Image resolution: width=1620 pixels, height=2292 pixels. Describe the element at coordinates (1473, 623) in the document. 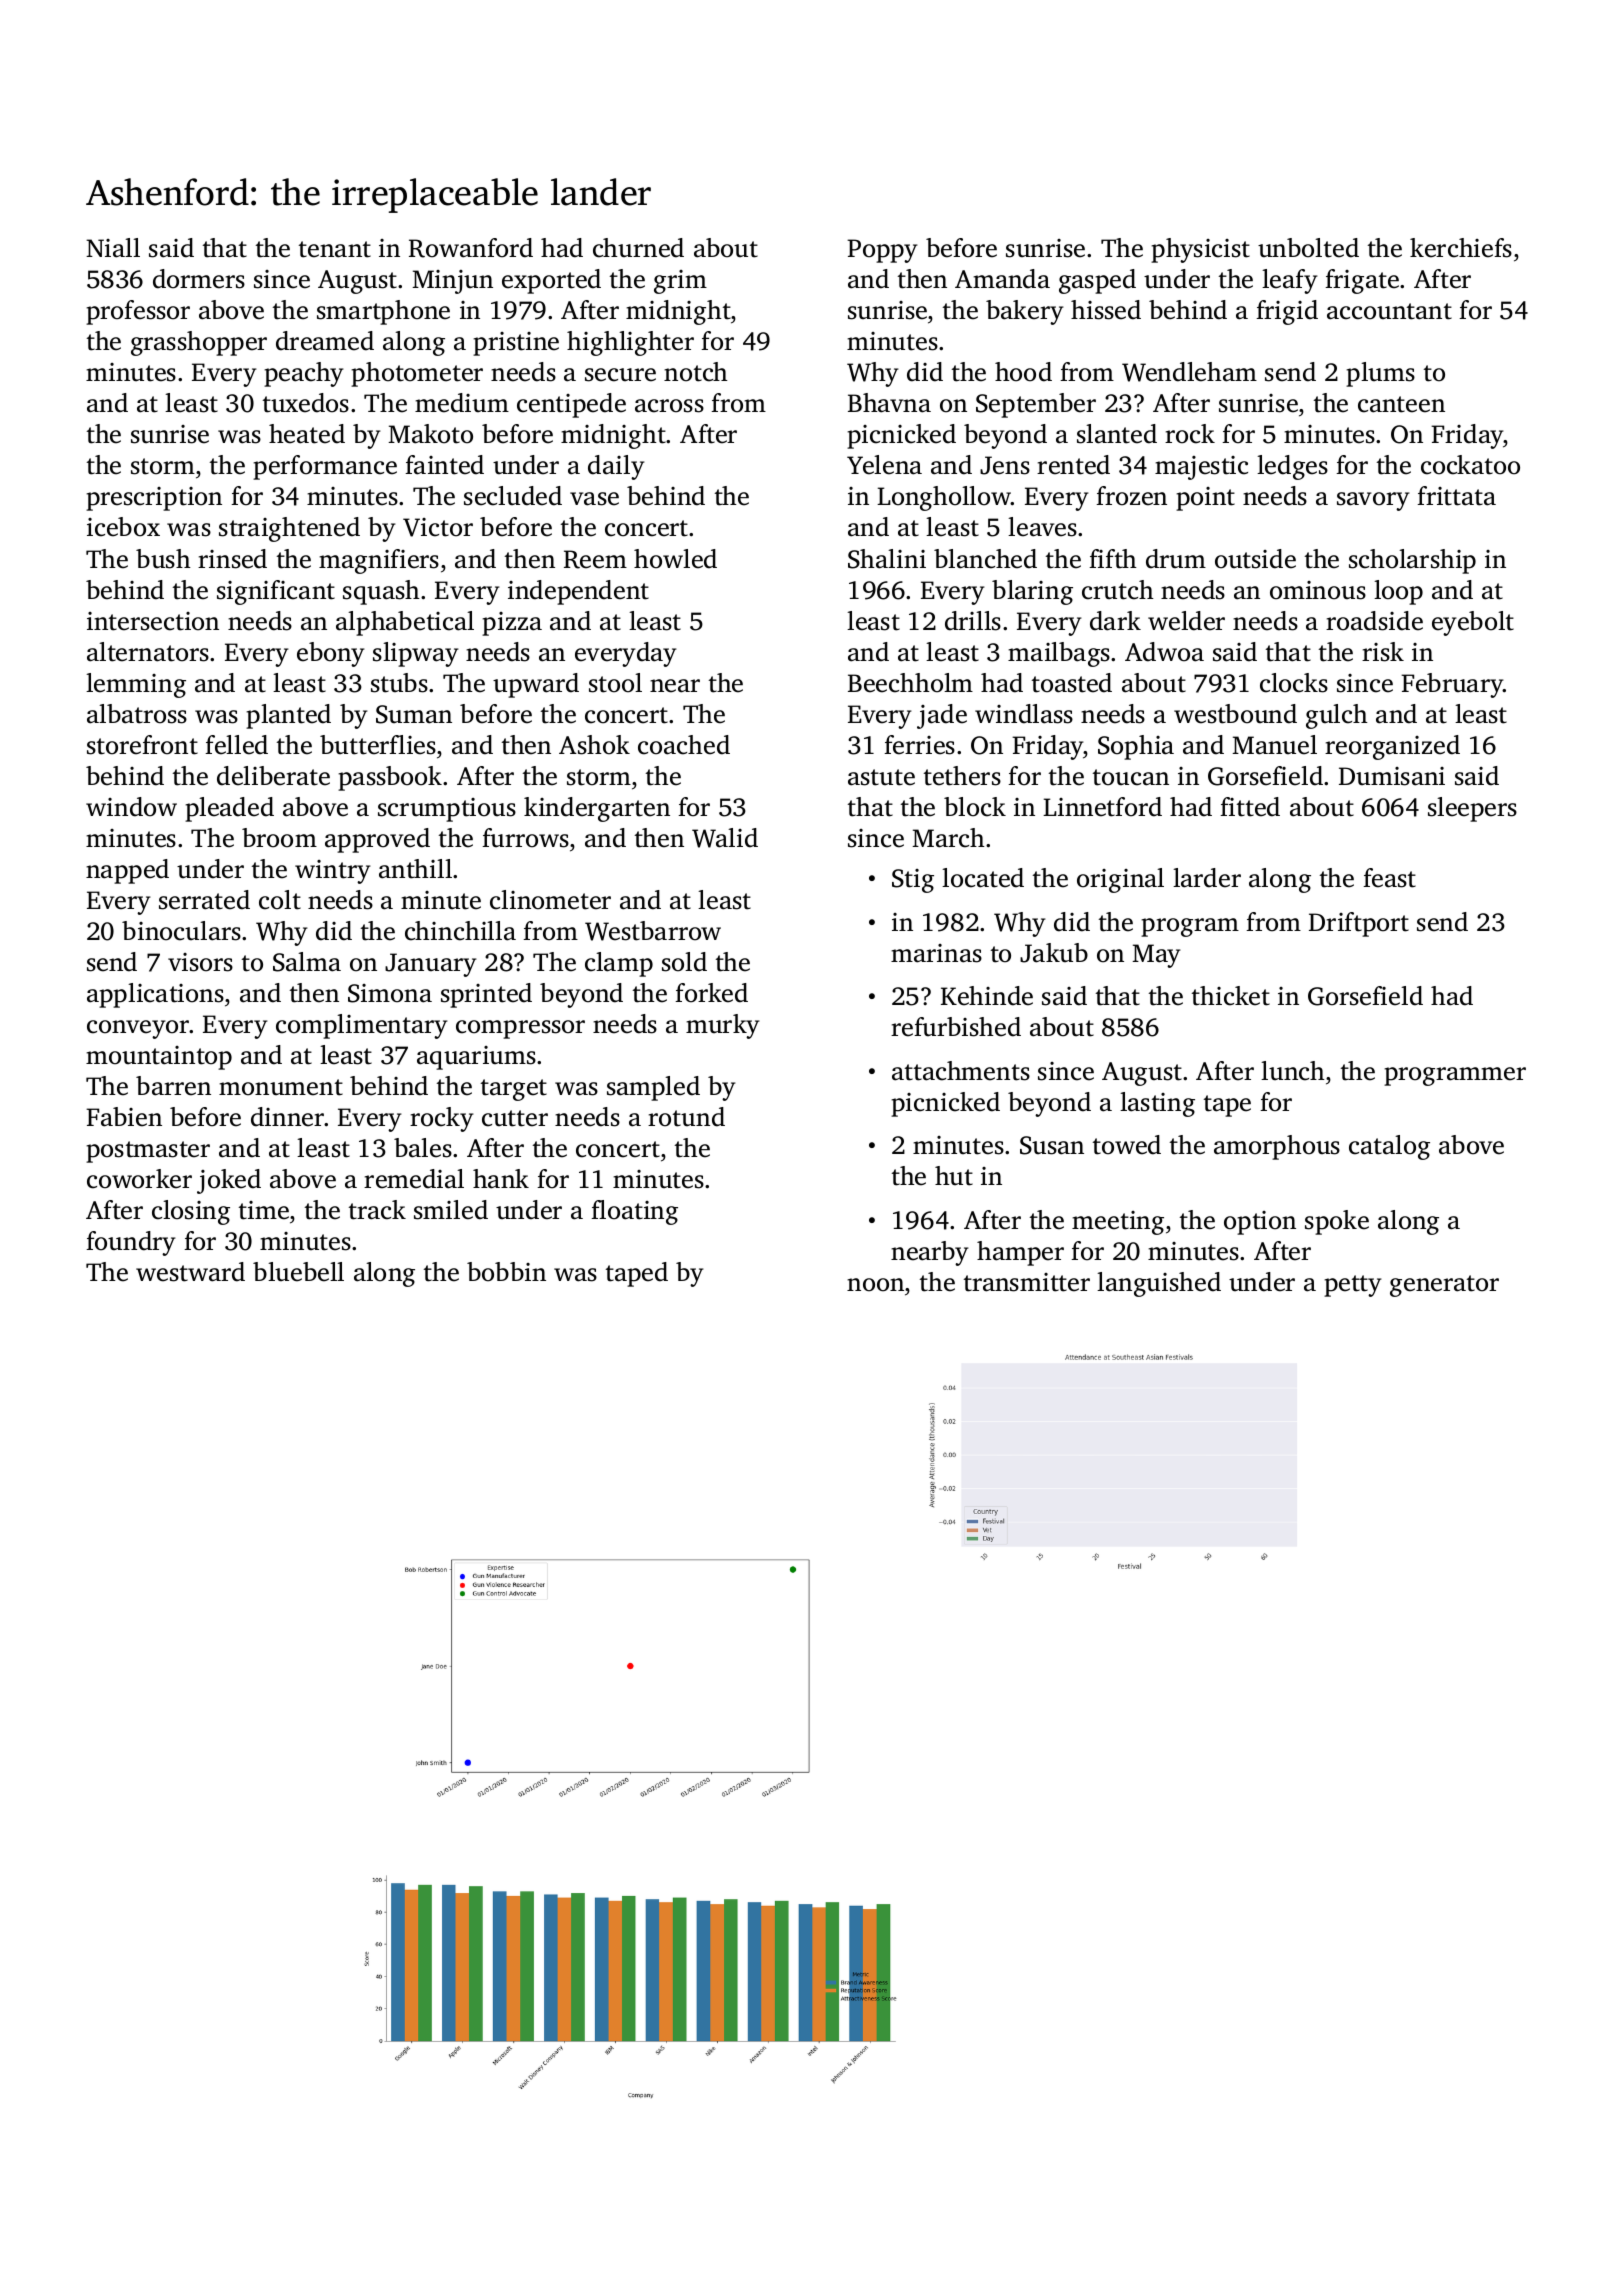

I see `eyebolt` at that location.
